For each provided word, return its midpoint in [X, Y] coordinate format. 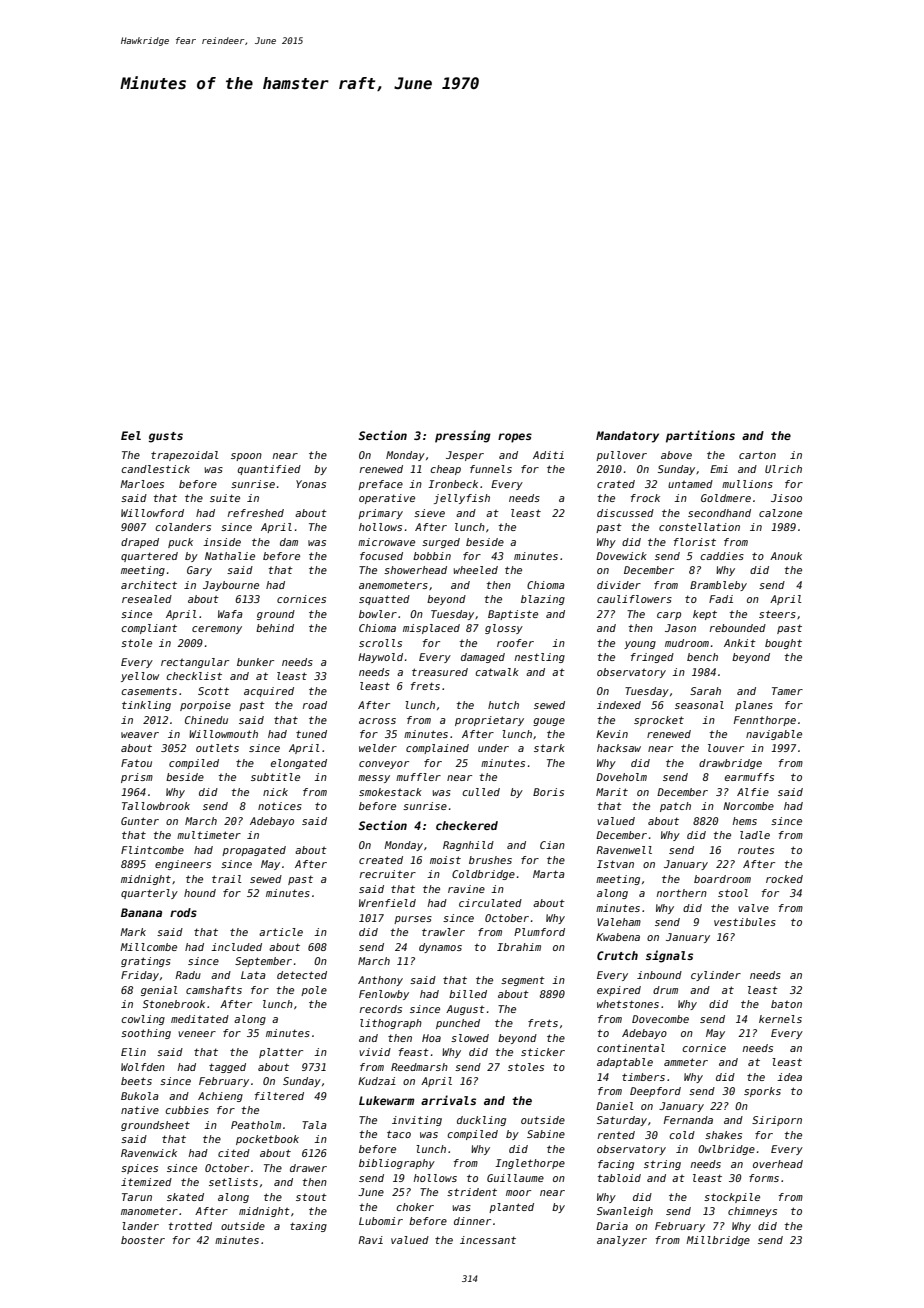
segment [523, 981]
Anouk [786, 556]
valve [753, 908]
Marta [549, 874]
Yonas [311, 484]
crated [616, 484]
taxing [308, 1227]
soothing [146, 1034]
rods [183, 912]
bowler [378, 614]
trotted [190, 1226]
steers [777, 614]
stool [733, 893]
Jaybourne [231, 586]
